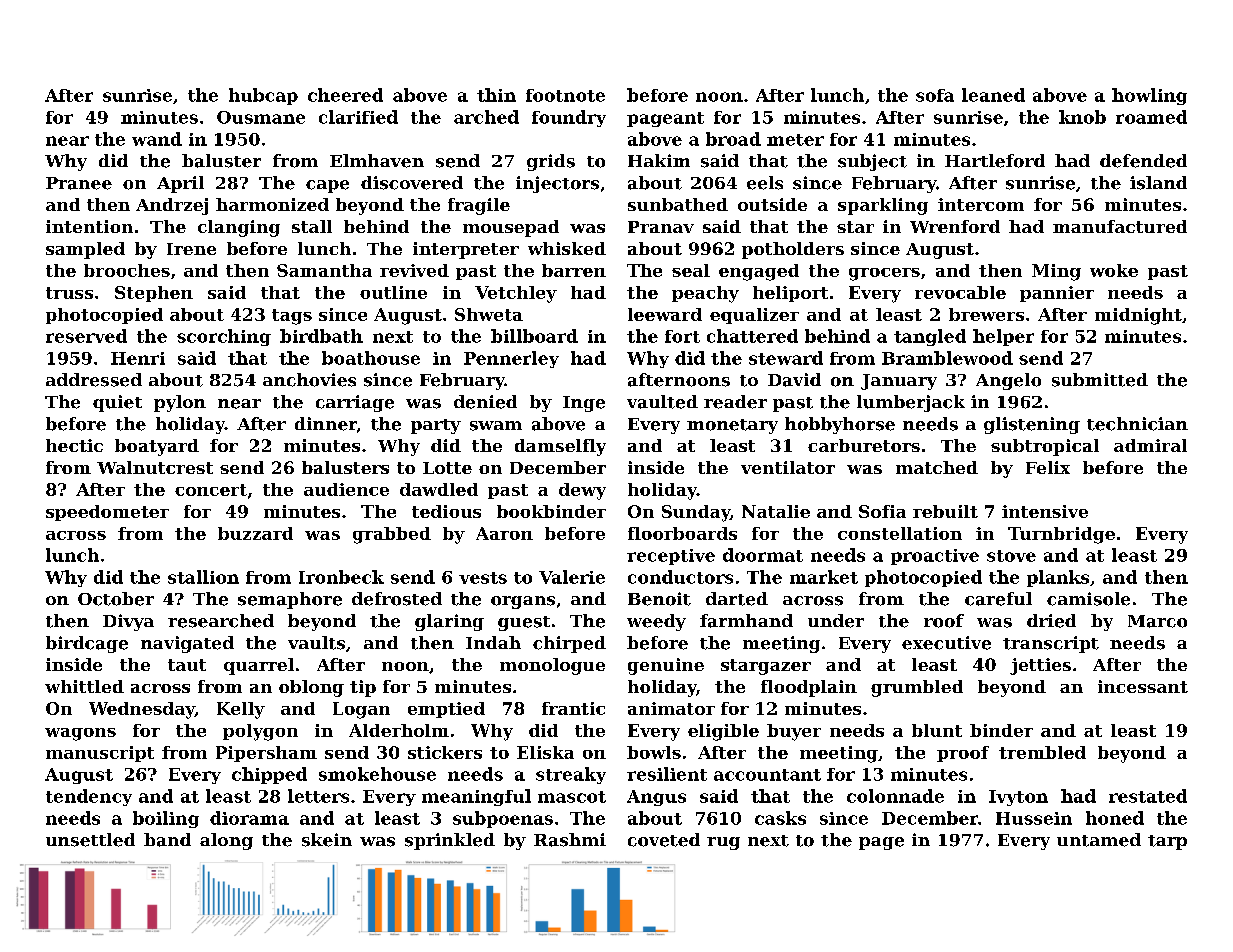  What do you see at coordinates (1158, 183) in the document?
I see `island` at bounding box center [1158, 183].
